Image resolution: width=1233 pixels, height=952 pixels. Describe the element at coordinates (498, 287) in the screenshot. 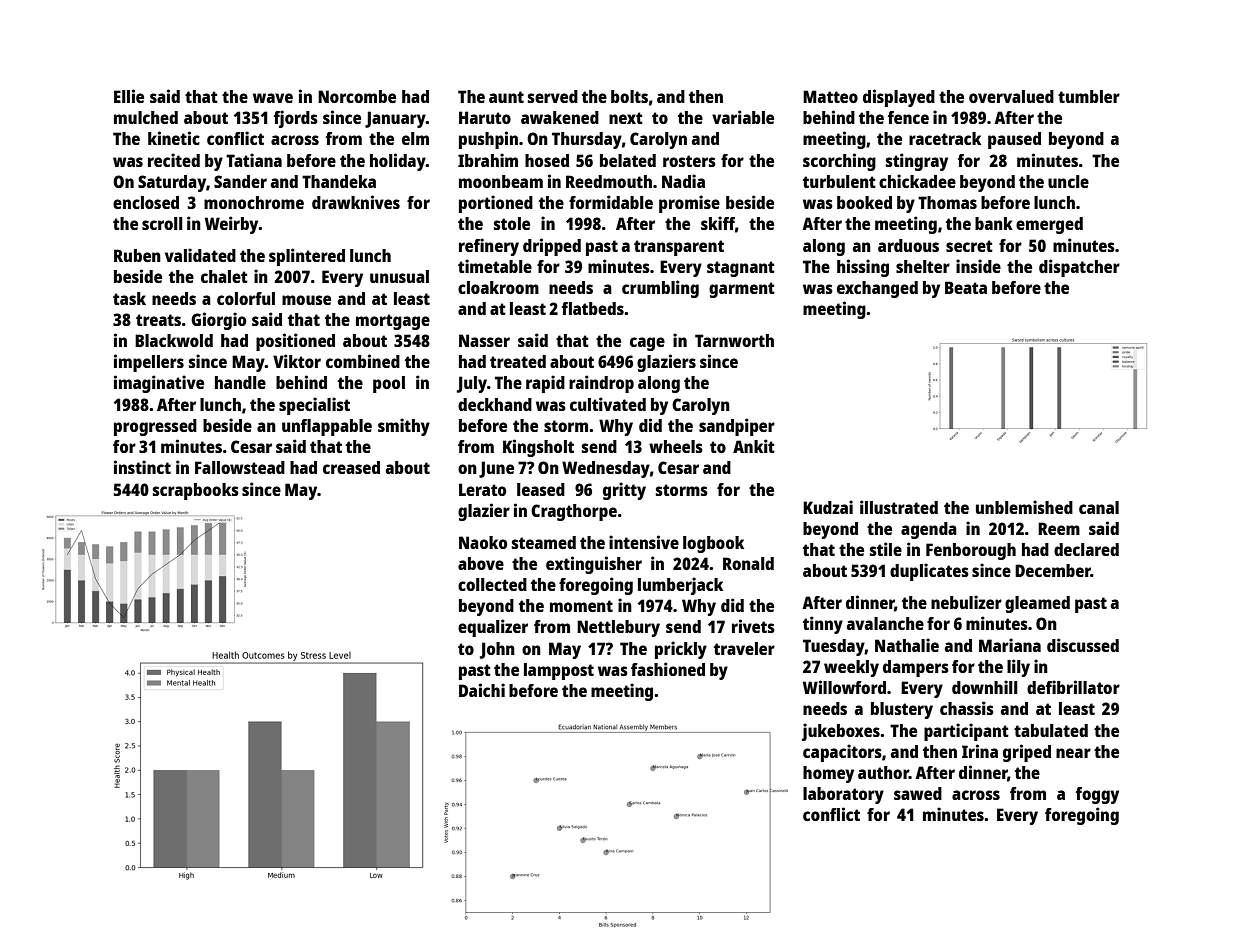

I see `cloakroom` at that location.
